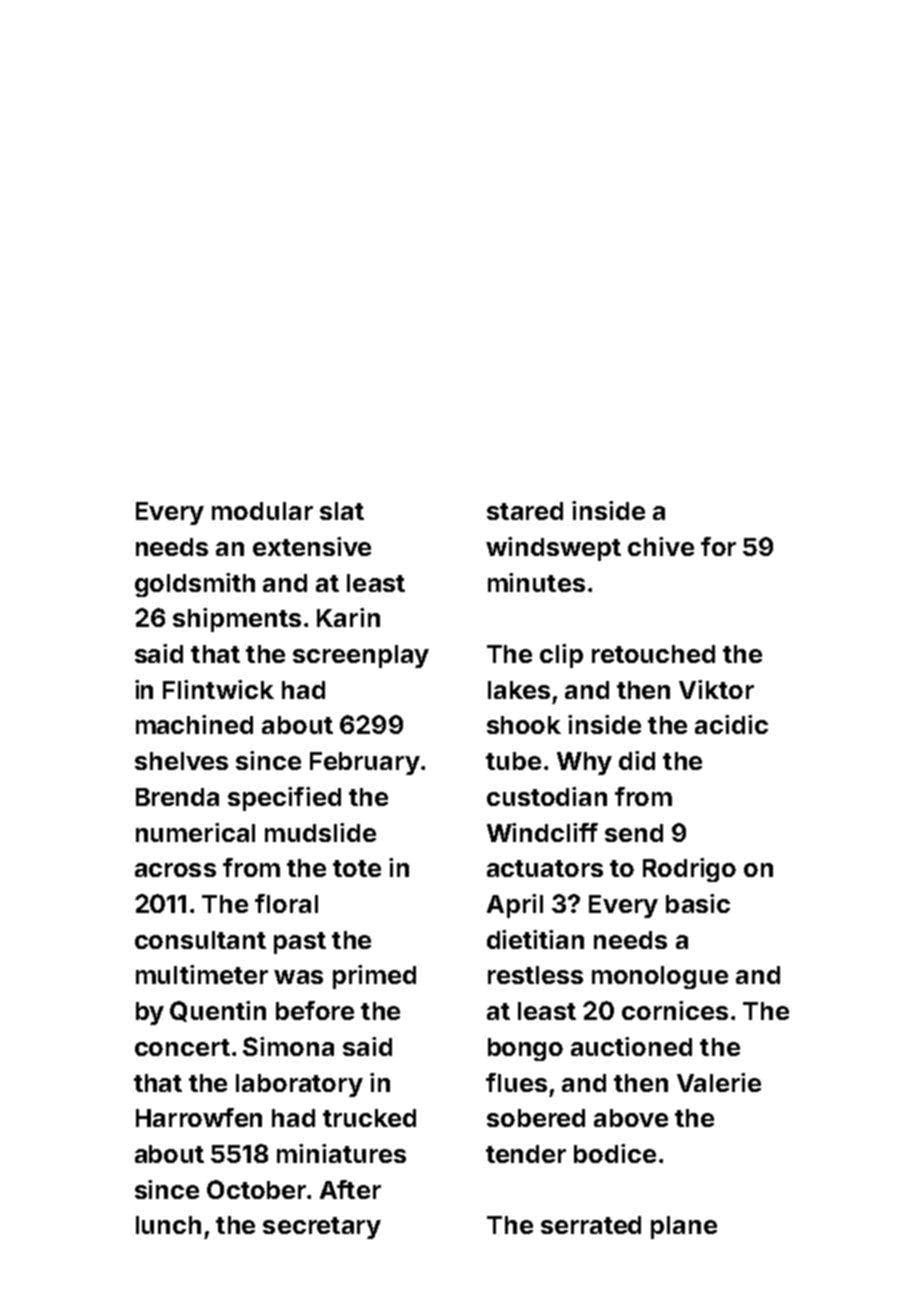 The image size is (924, 1311). What do you see at coordinates (719, 1082) in the image?
I see `Valerie` at bounding box center [719, 1082].
